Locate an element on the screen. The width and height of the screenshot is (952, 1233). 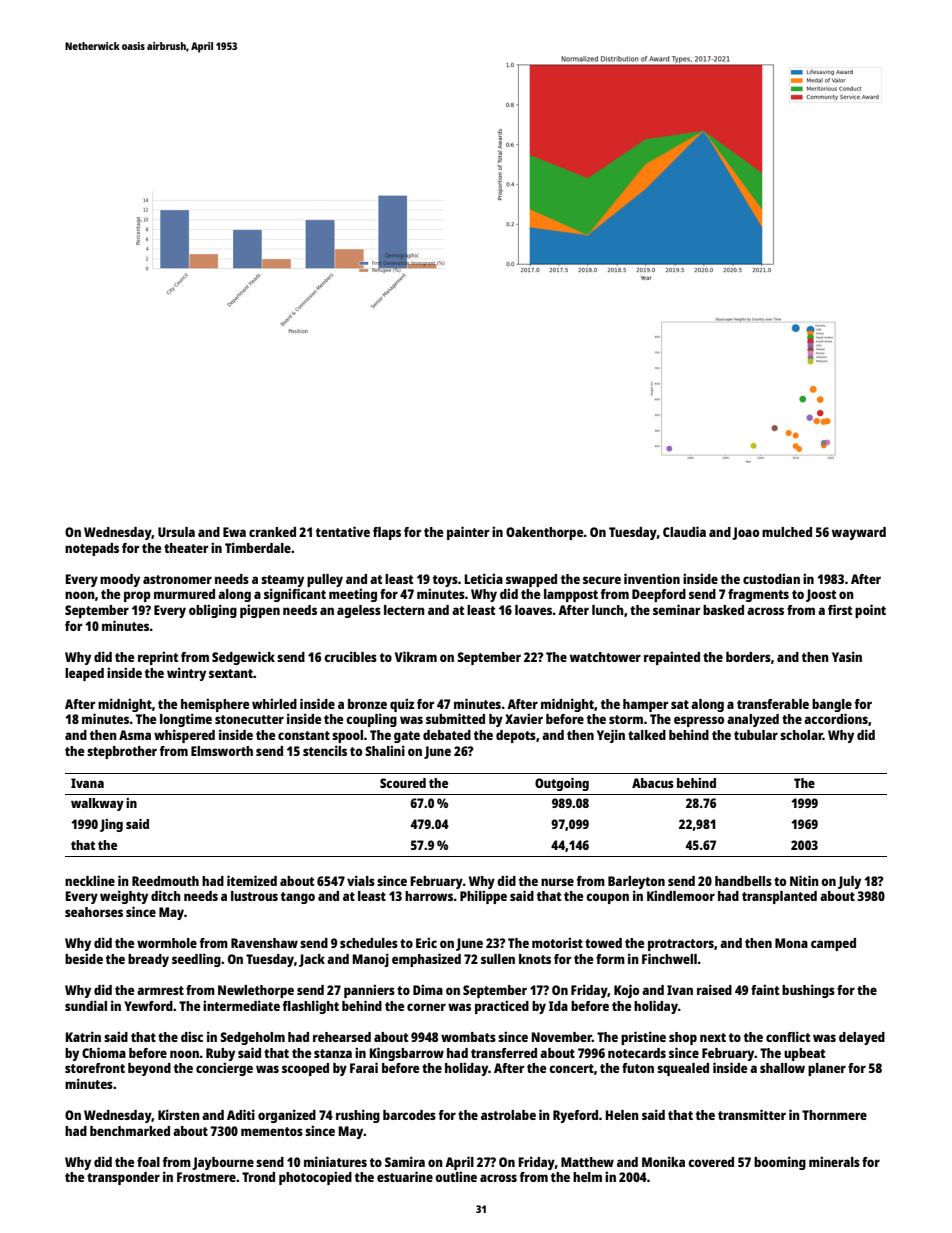
seahorses is located at coordinates (94, 912).
